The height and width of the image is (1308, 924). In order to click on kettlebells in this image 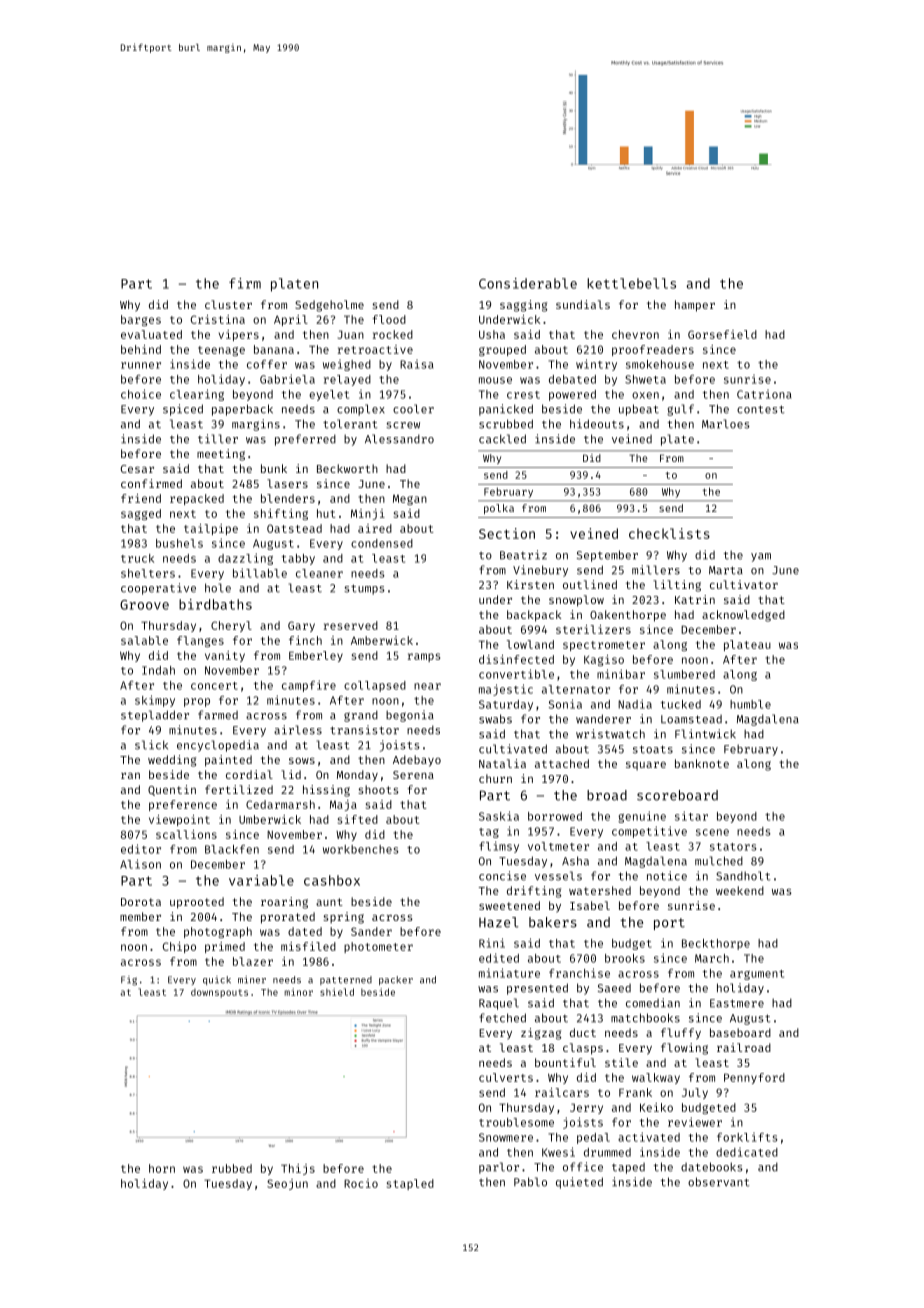, I will do `click(631, 283)`.
